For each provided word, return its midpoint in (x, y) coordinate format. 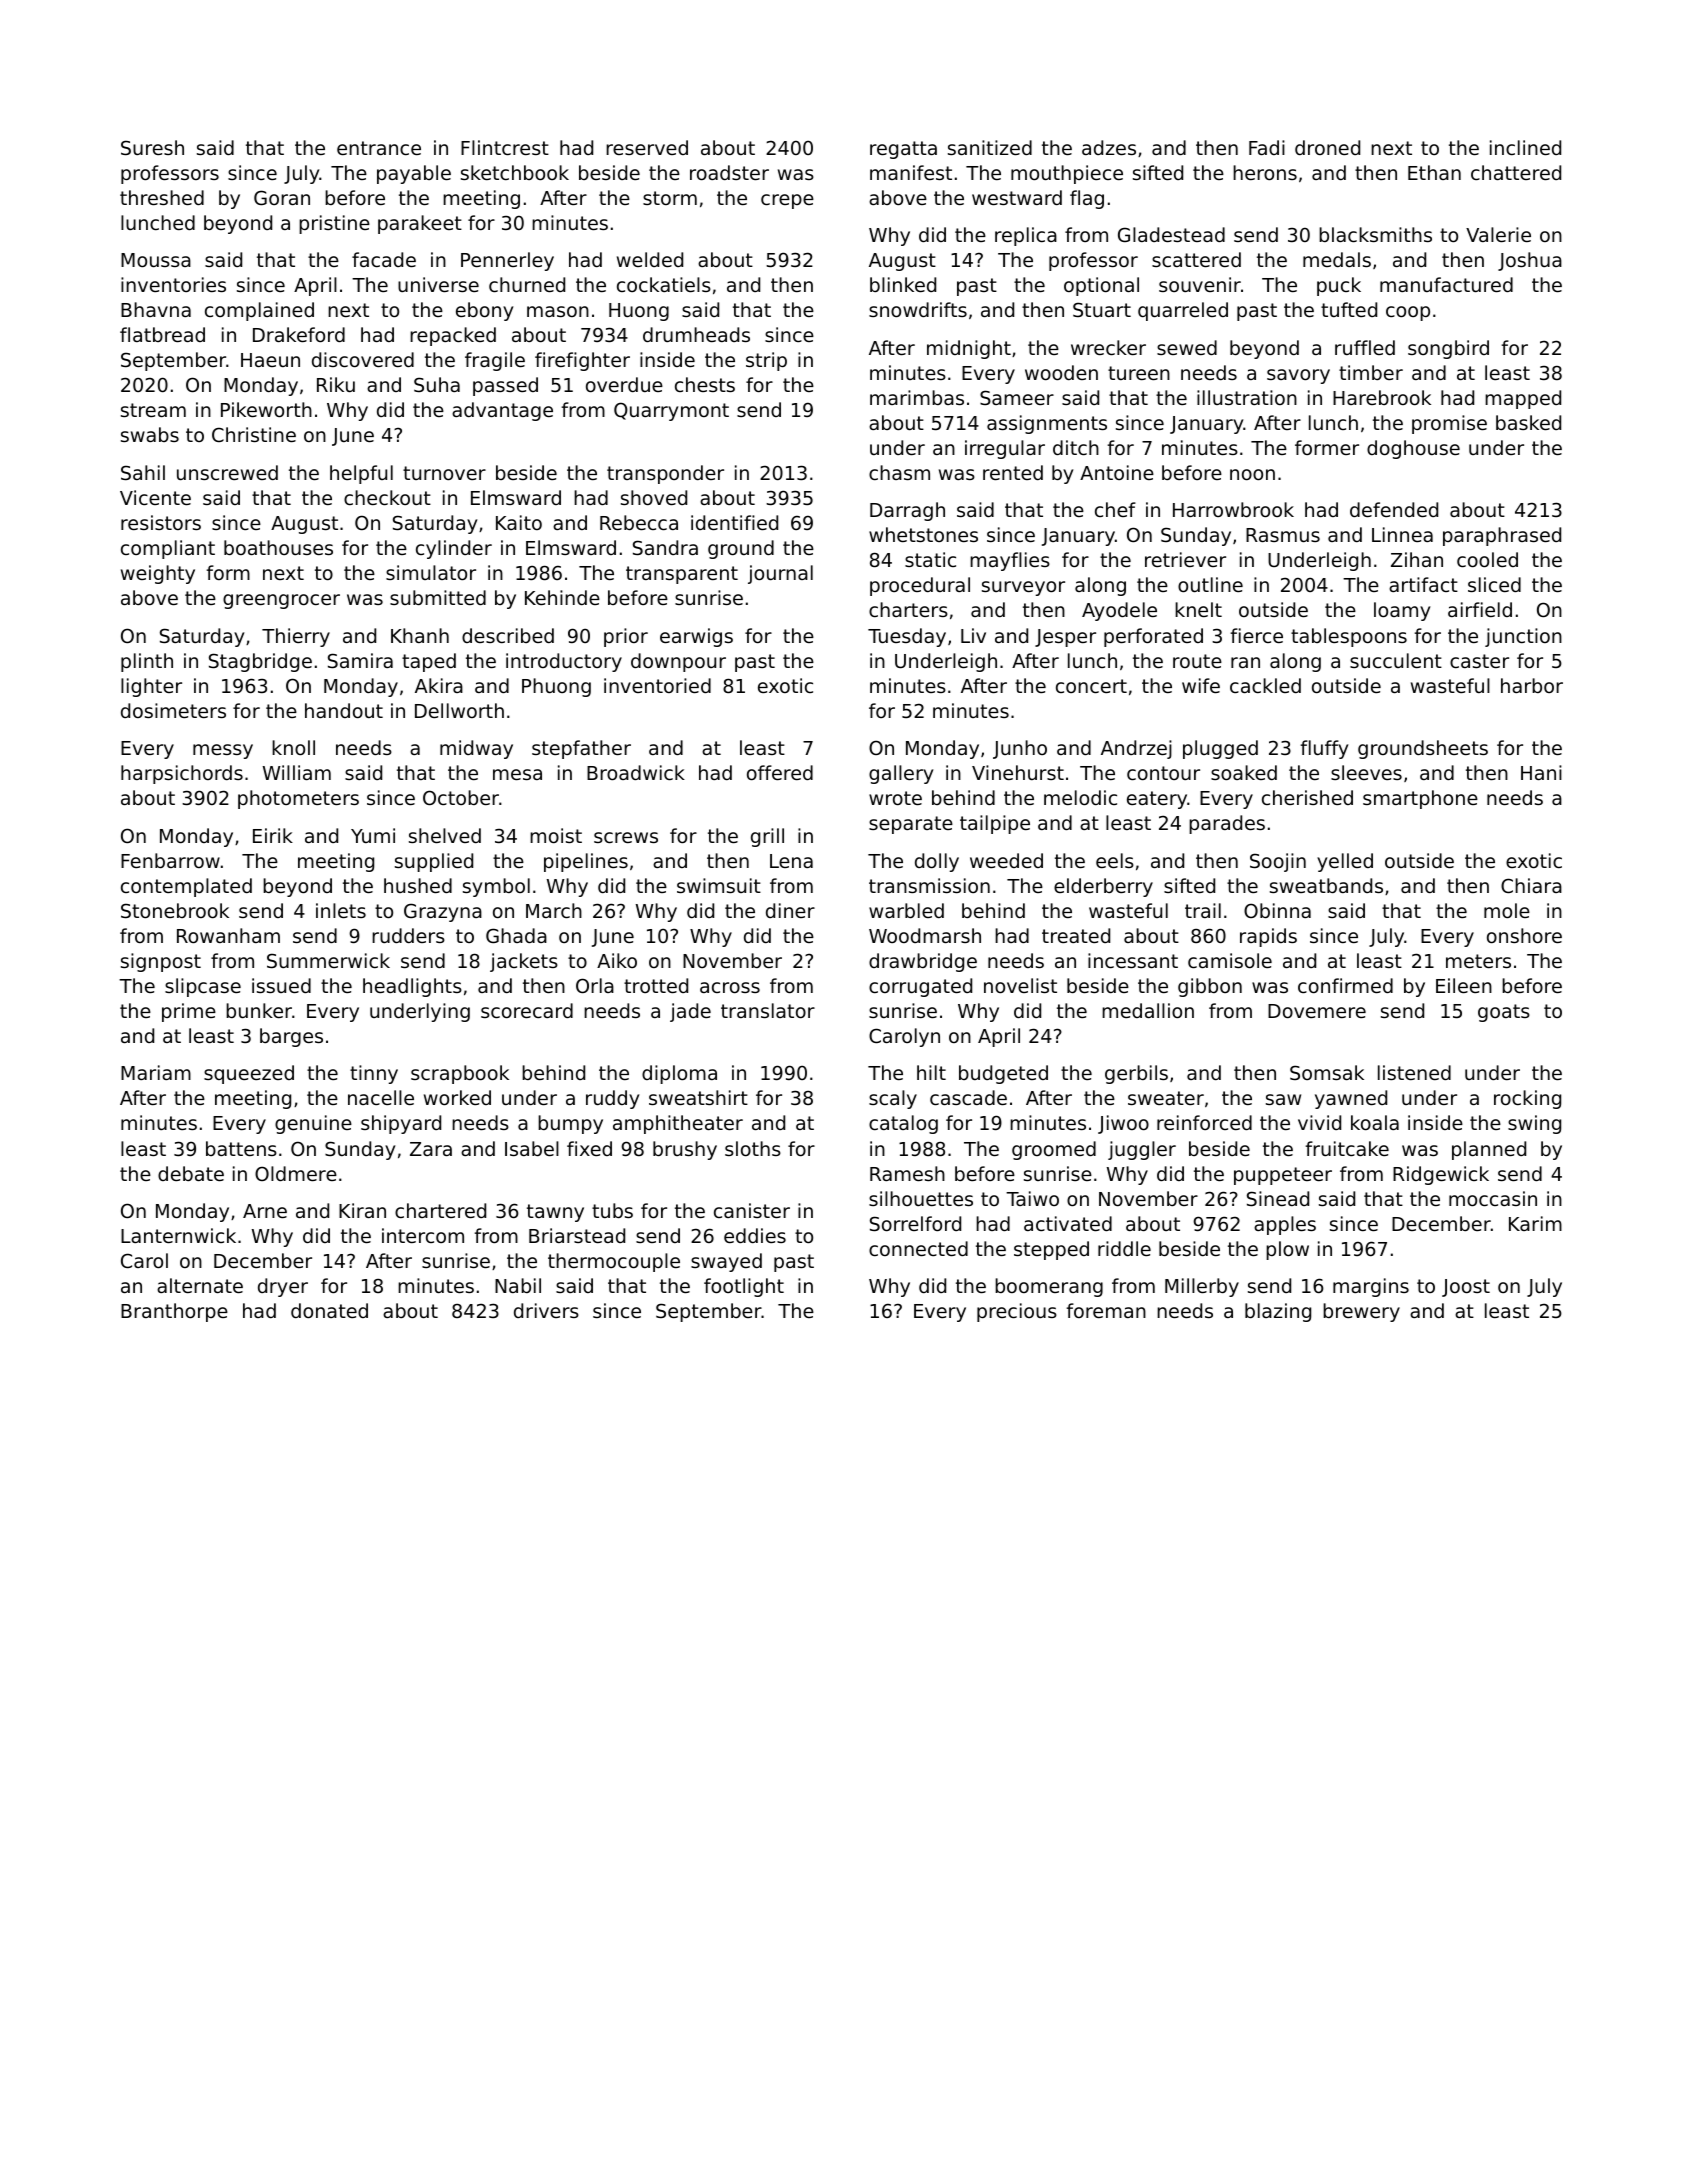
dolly (937, 862)
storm (670, 198)
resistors (161, 522)
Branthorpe (174, 1312)
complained (259, 311)
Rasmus (1283, 535)
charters (908, 609)
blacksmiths (1375, 234)
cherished (1307, 797)
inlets (341, 910)
